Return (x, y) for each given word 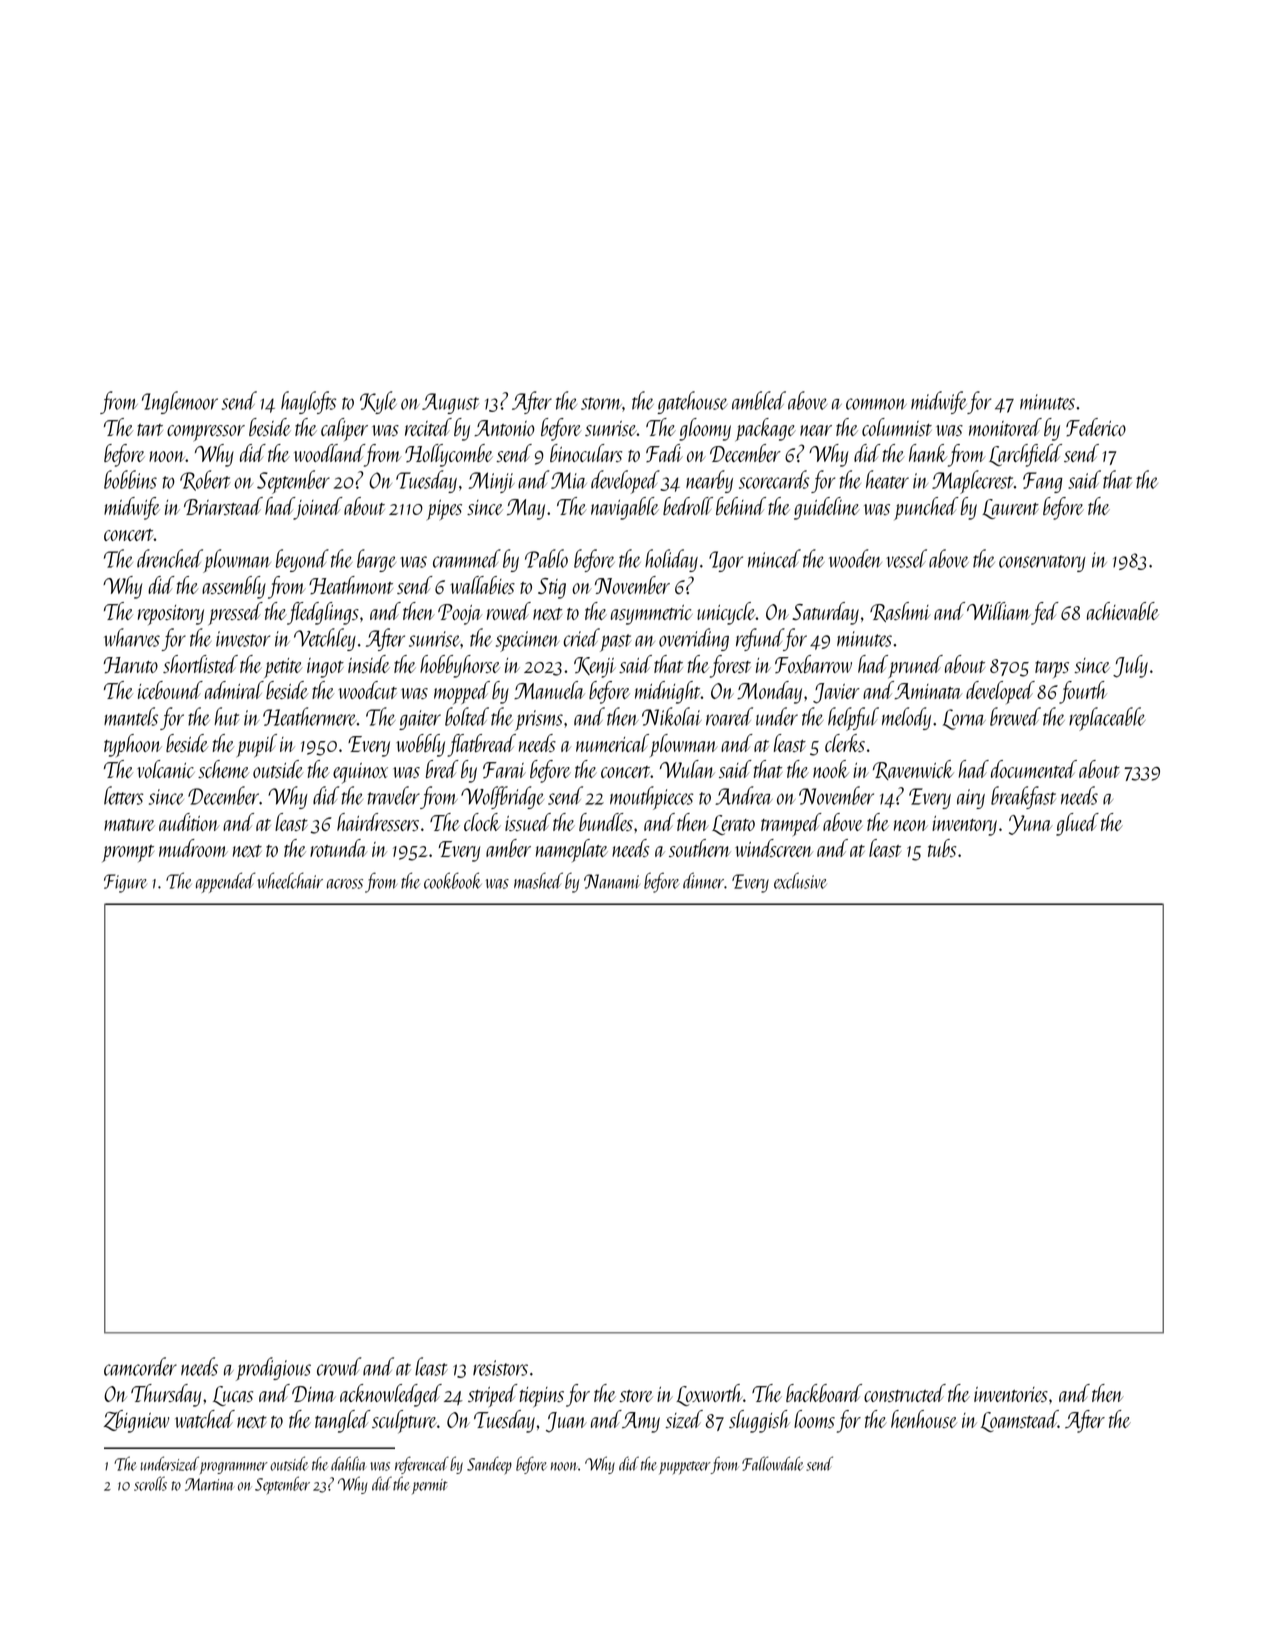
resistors (500, 1368)
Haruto (131, 665)
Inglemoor (180, 402)
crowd (339, 1366)
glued (1077, 824)
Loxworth (709, 1395)
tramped (791, 824)
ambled (759, 400)
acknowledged (391, 1395)
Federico (1096, 427)
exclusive (800, 880)
